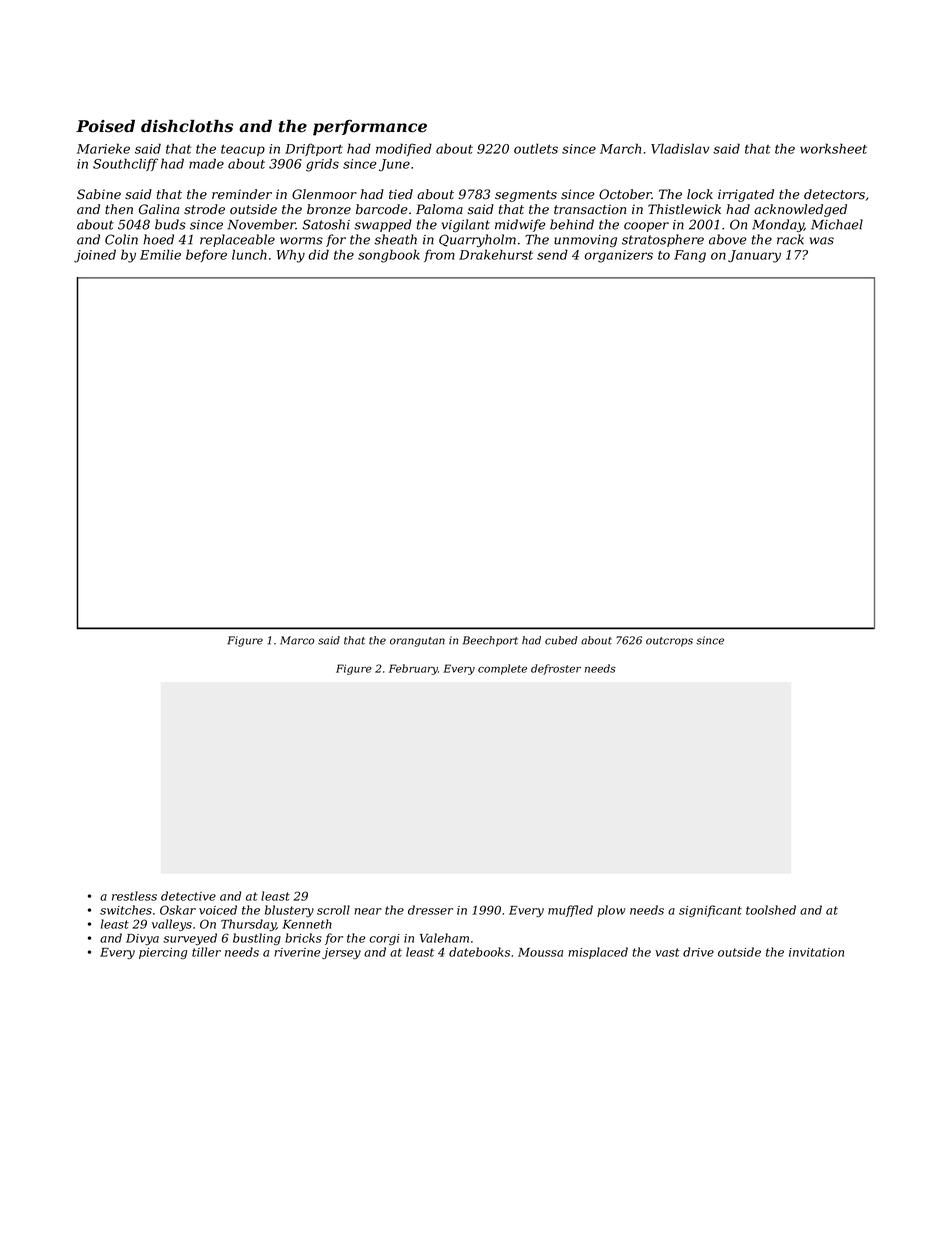 This page has width=952, height=1233. What do you see at coordinates (570, 911) in the page?
I see `muffled` at bounding box center [570, 911].
